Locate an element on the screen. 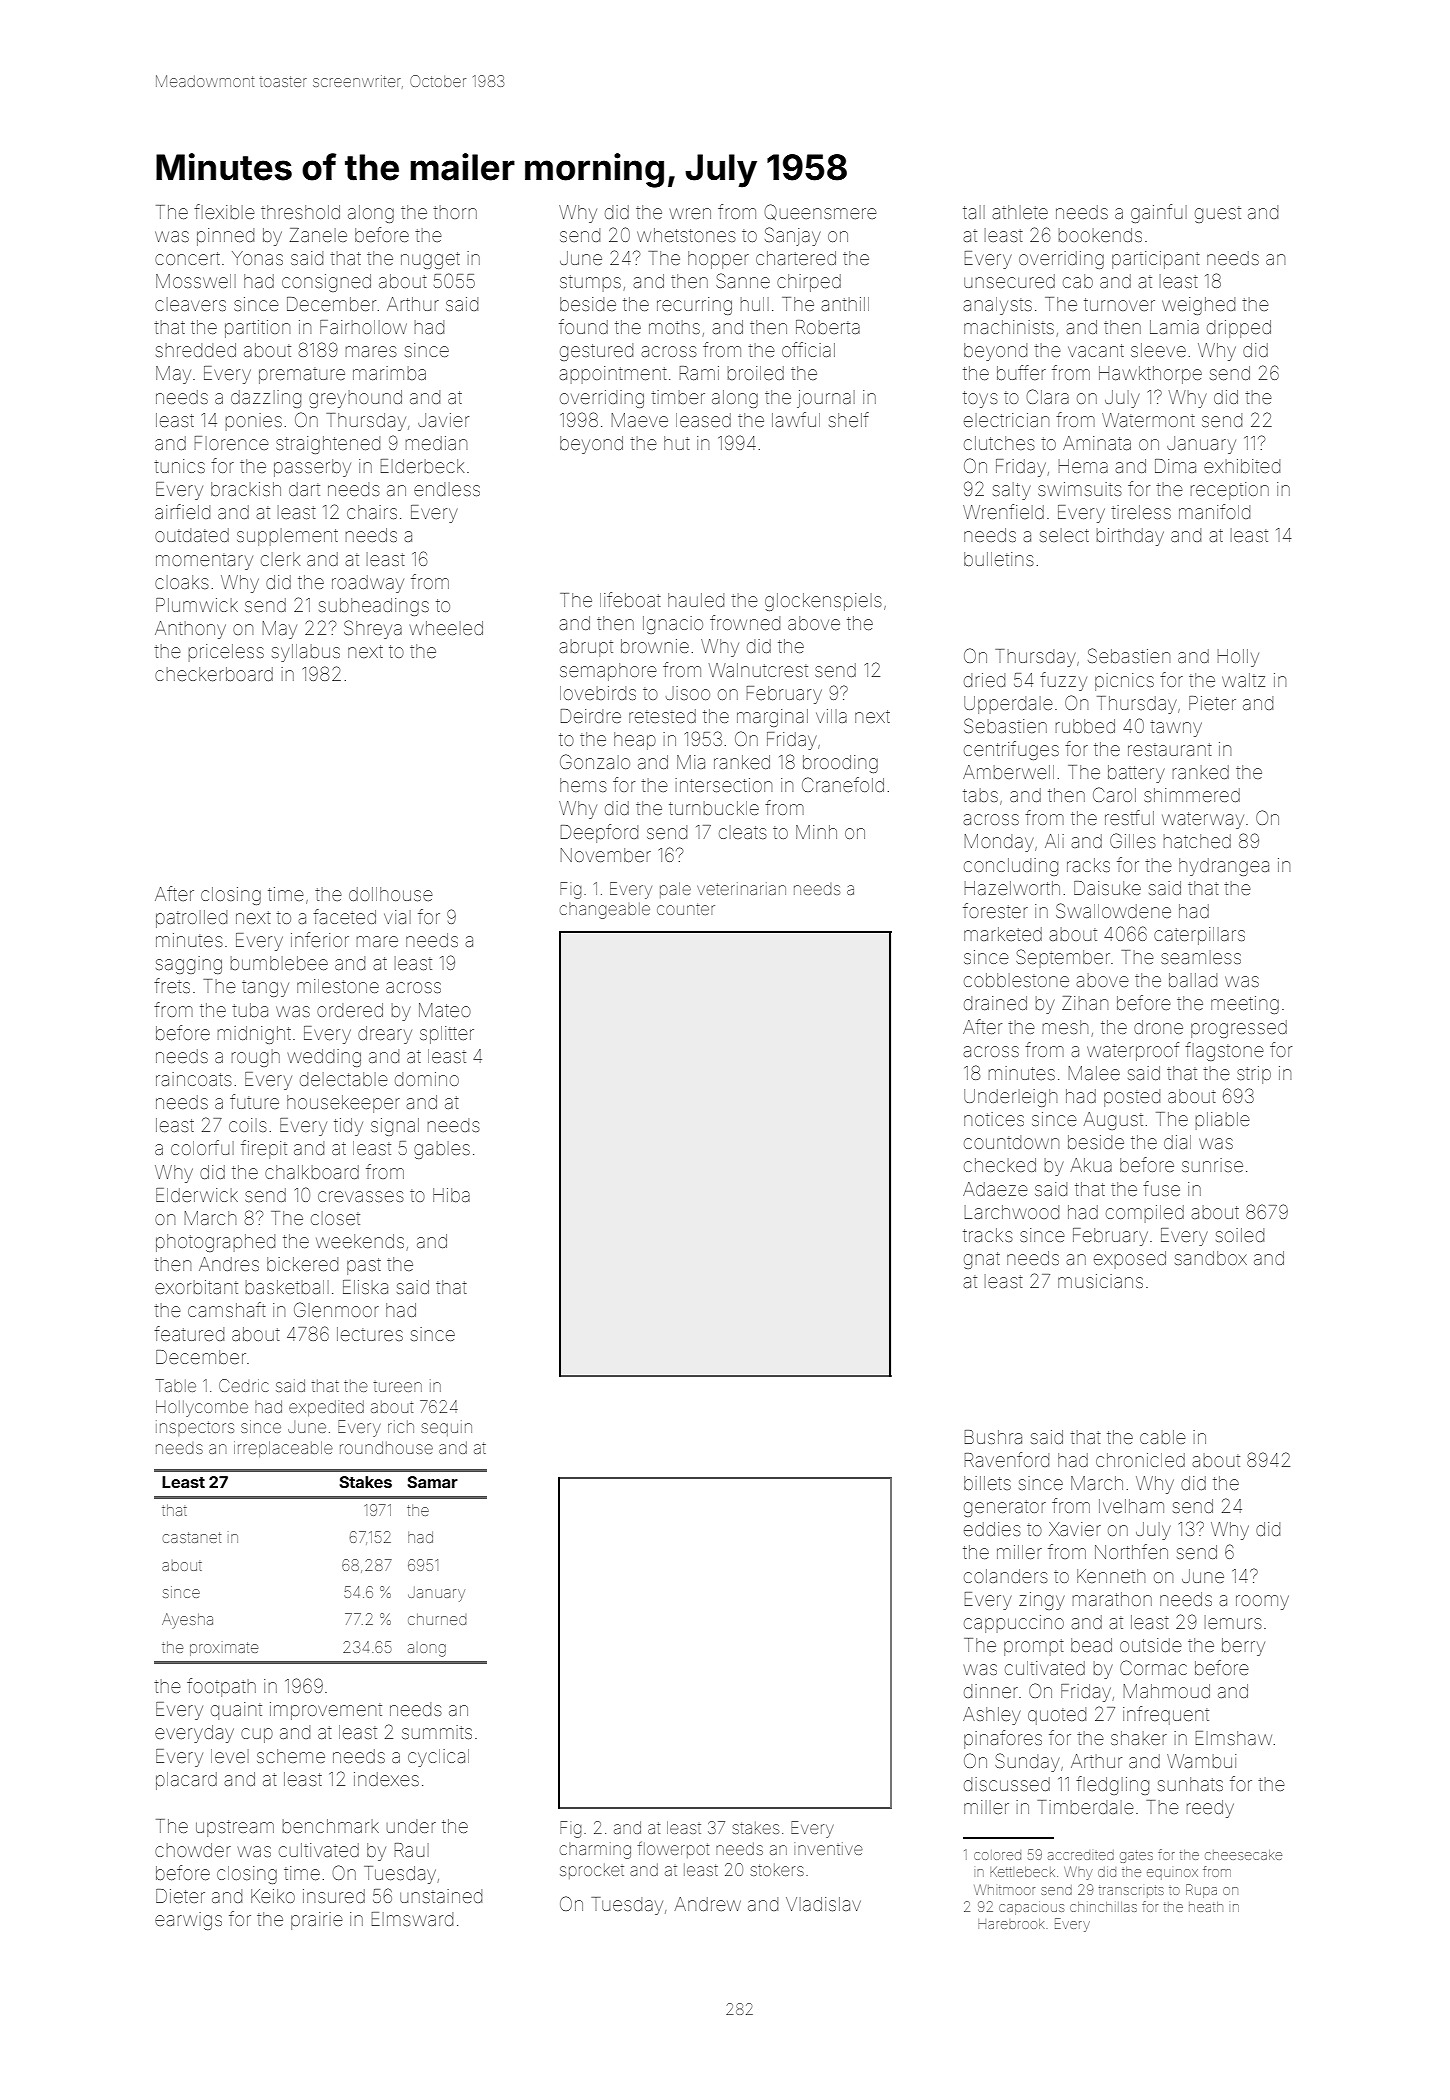 Image resolution: width=1450 pixels, height=2100 pixels. Zanele is located at coordinates (318, 235).
